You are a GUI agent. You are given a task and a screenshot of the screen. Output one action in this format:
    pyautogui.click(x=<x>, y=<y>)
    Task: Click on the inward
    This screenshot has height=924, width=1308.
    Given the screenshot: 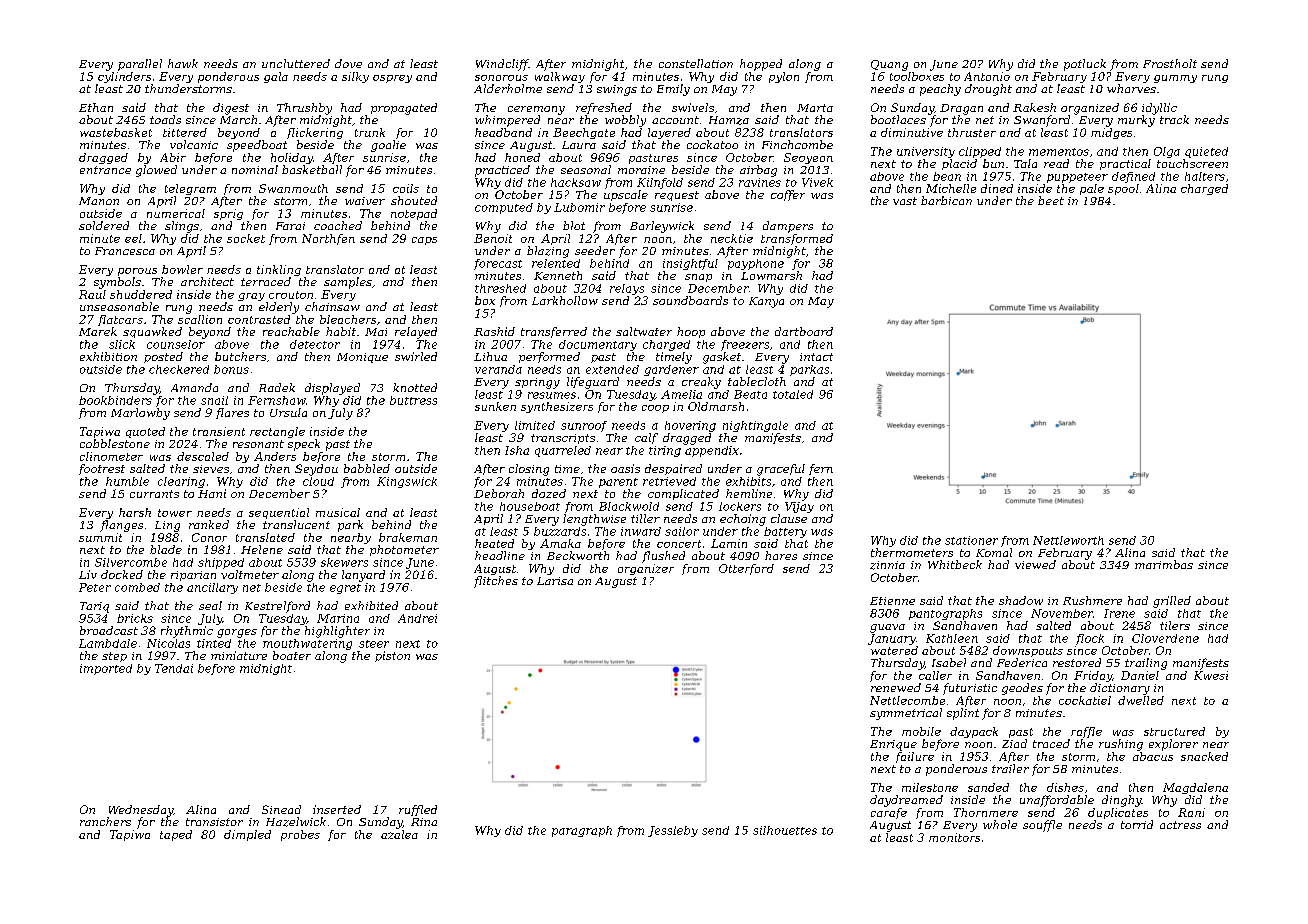 What is the action you would take?
    pyautogui.click(x=641, y=531)
